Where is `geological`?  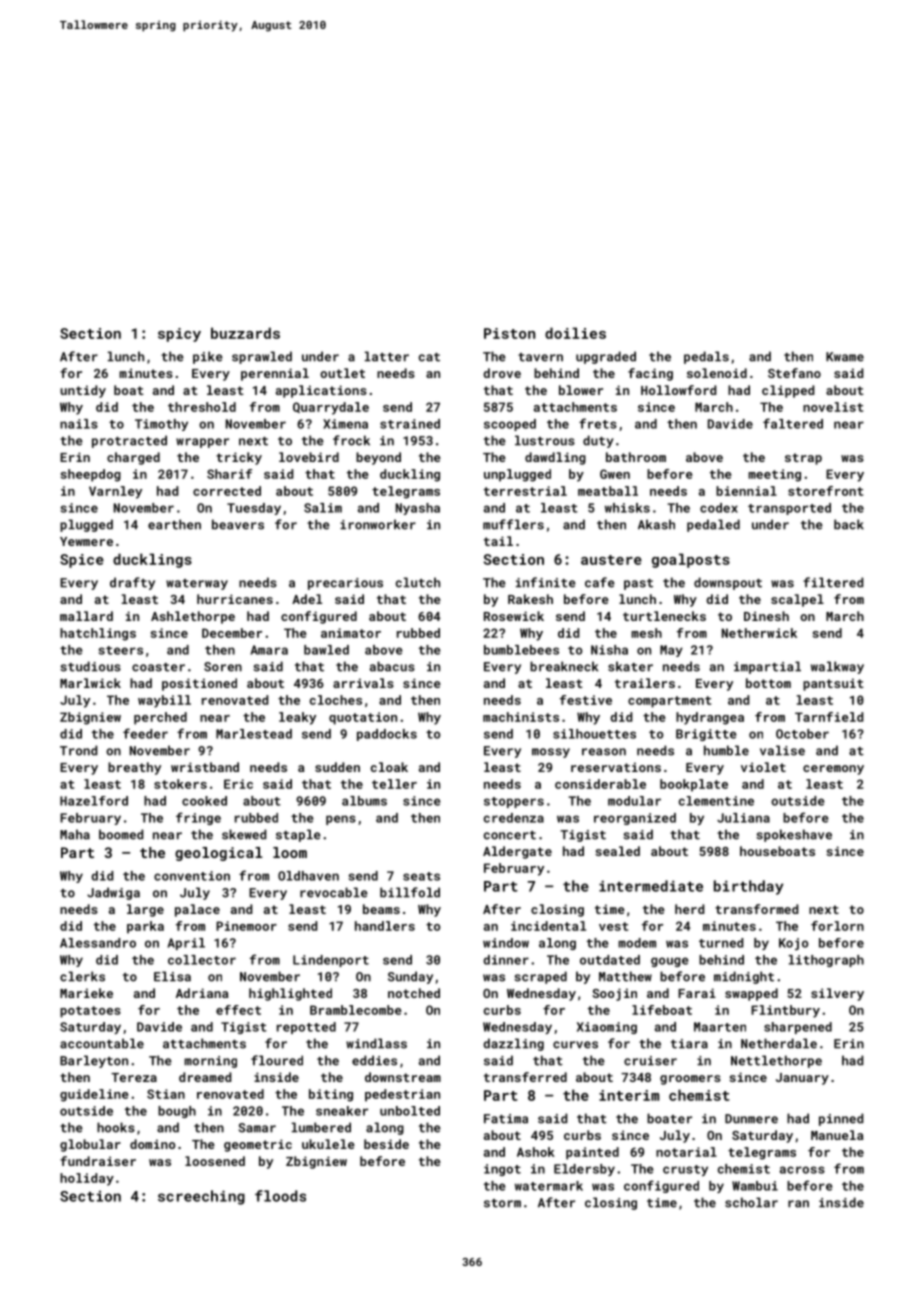 geological is located at coordinates (219, 854).
